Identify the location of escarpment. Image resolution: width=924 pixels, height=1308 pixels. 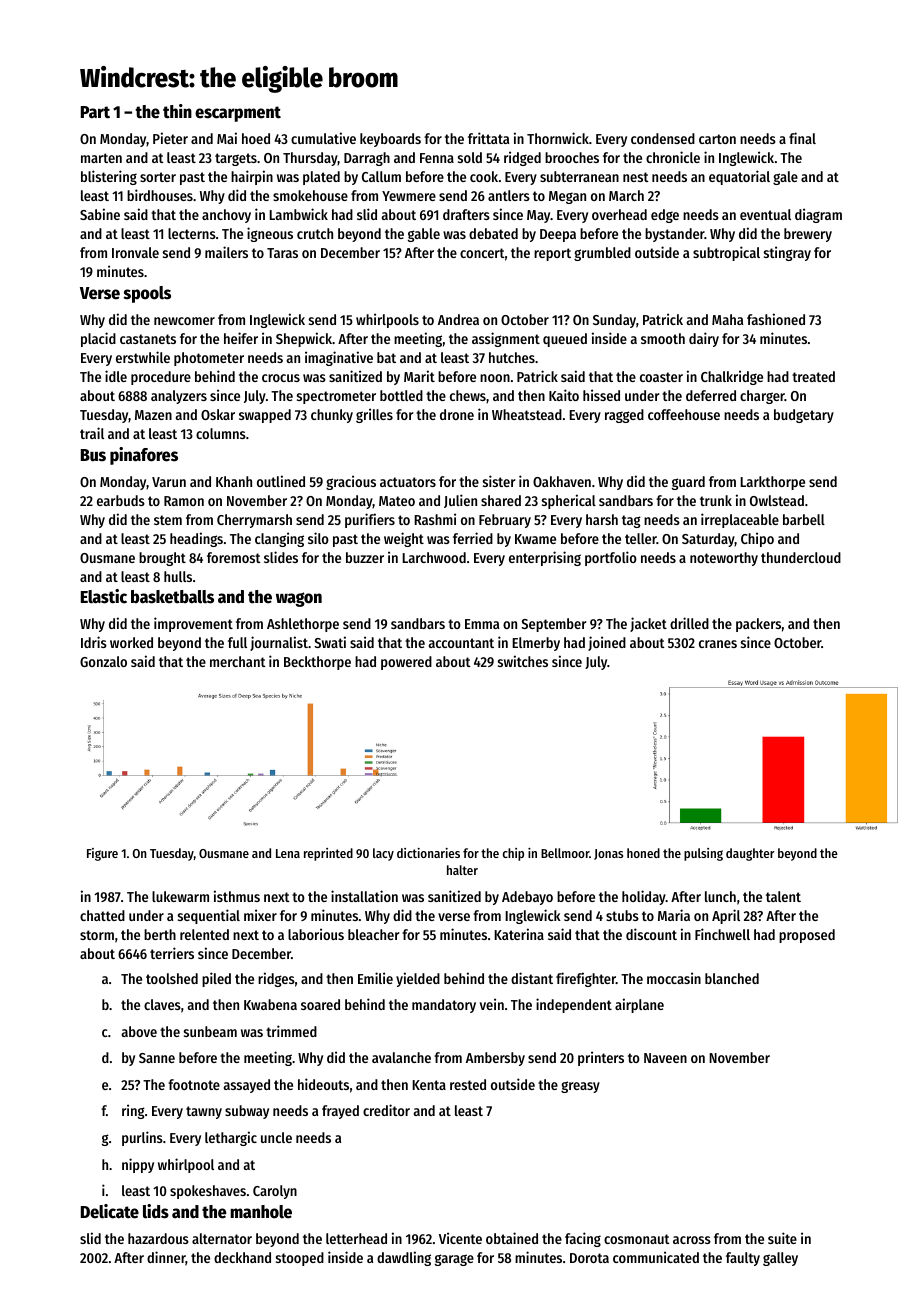
(238, 114).
